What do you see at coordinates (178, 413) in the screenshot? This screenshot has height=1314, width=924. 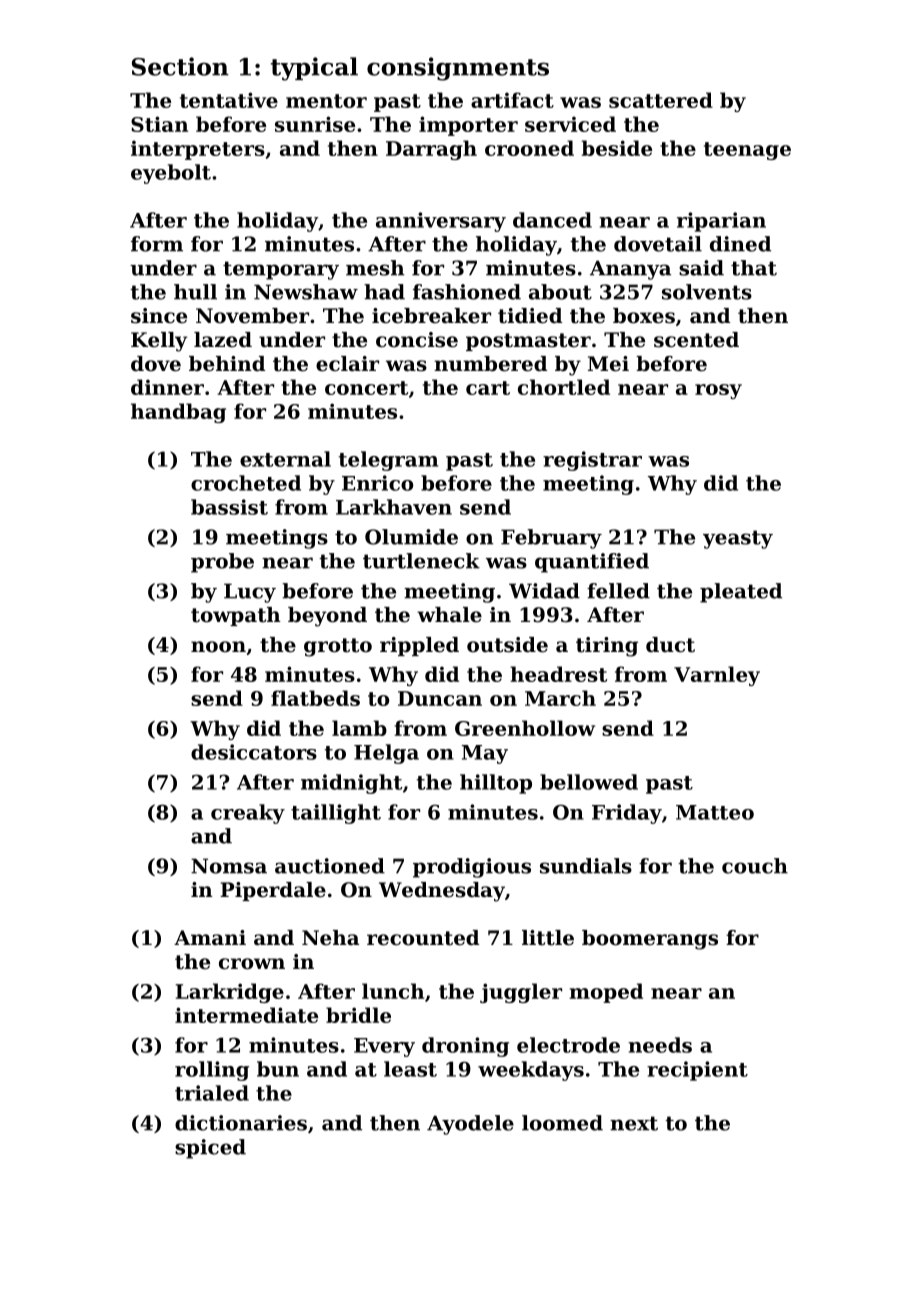 I see `handbag` at bounding box center [178, 413].
